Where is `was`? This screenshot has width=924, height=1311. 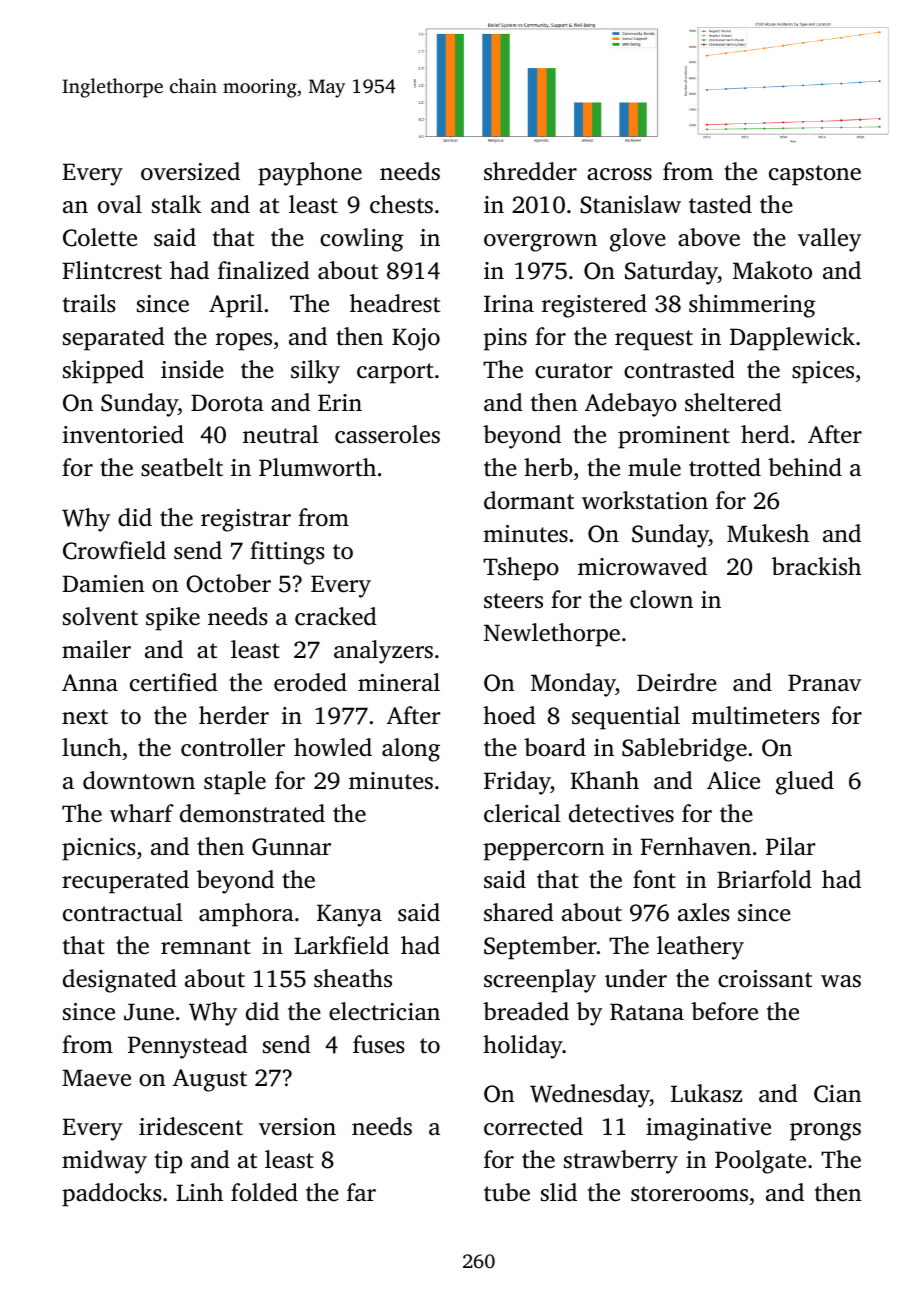
was is located at coordinates (841, 981).
